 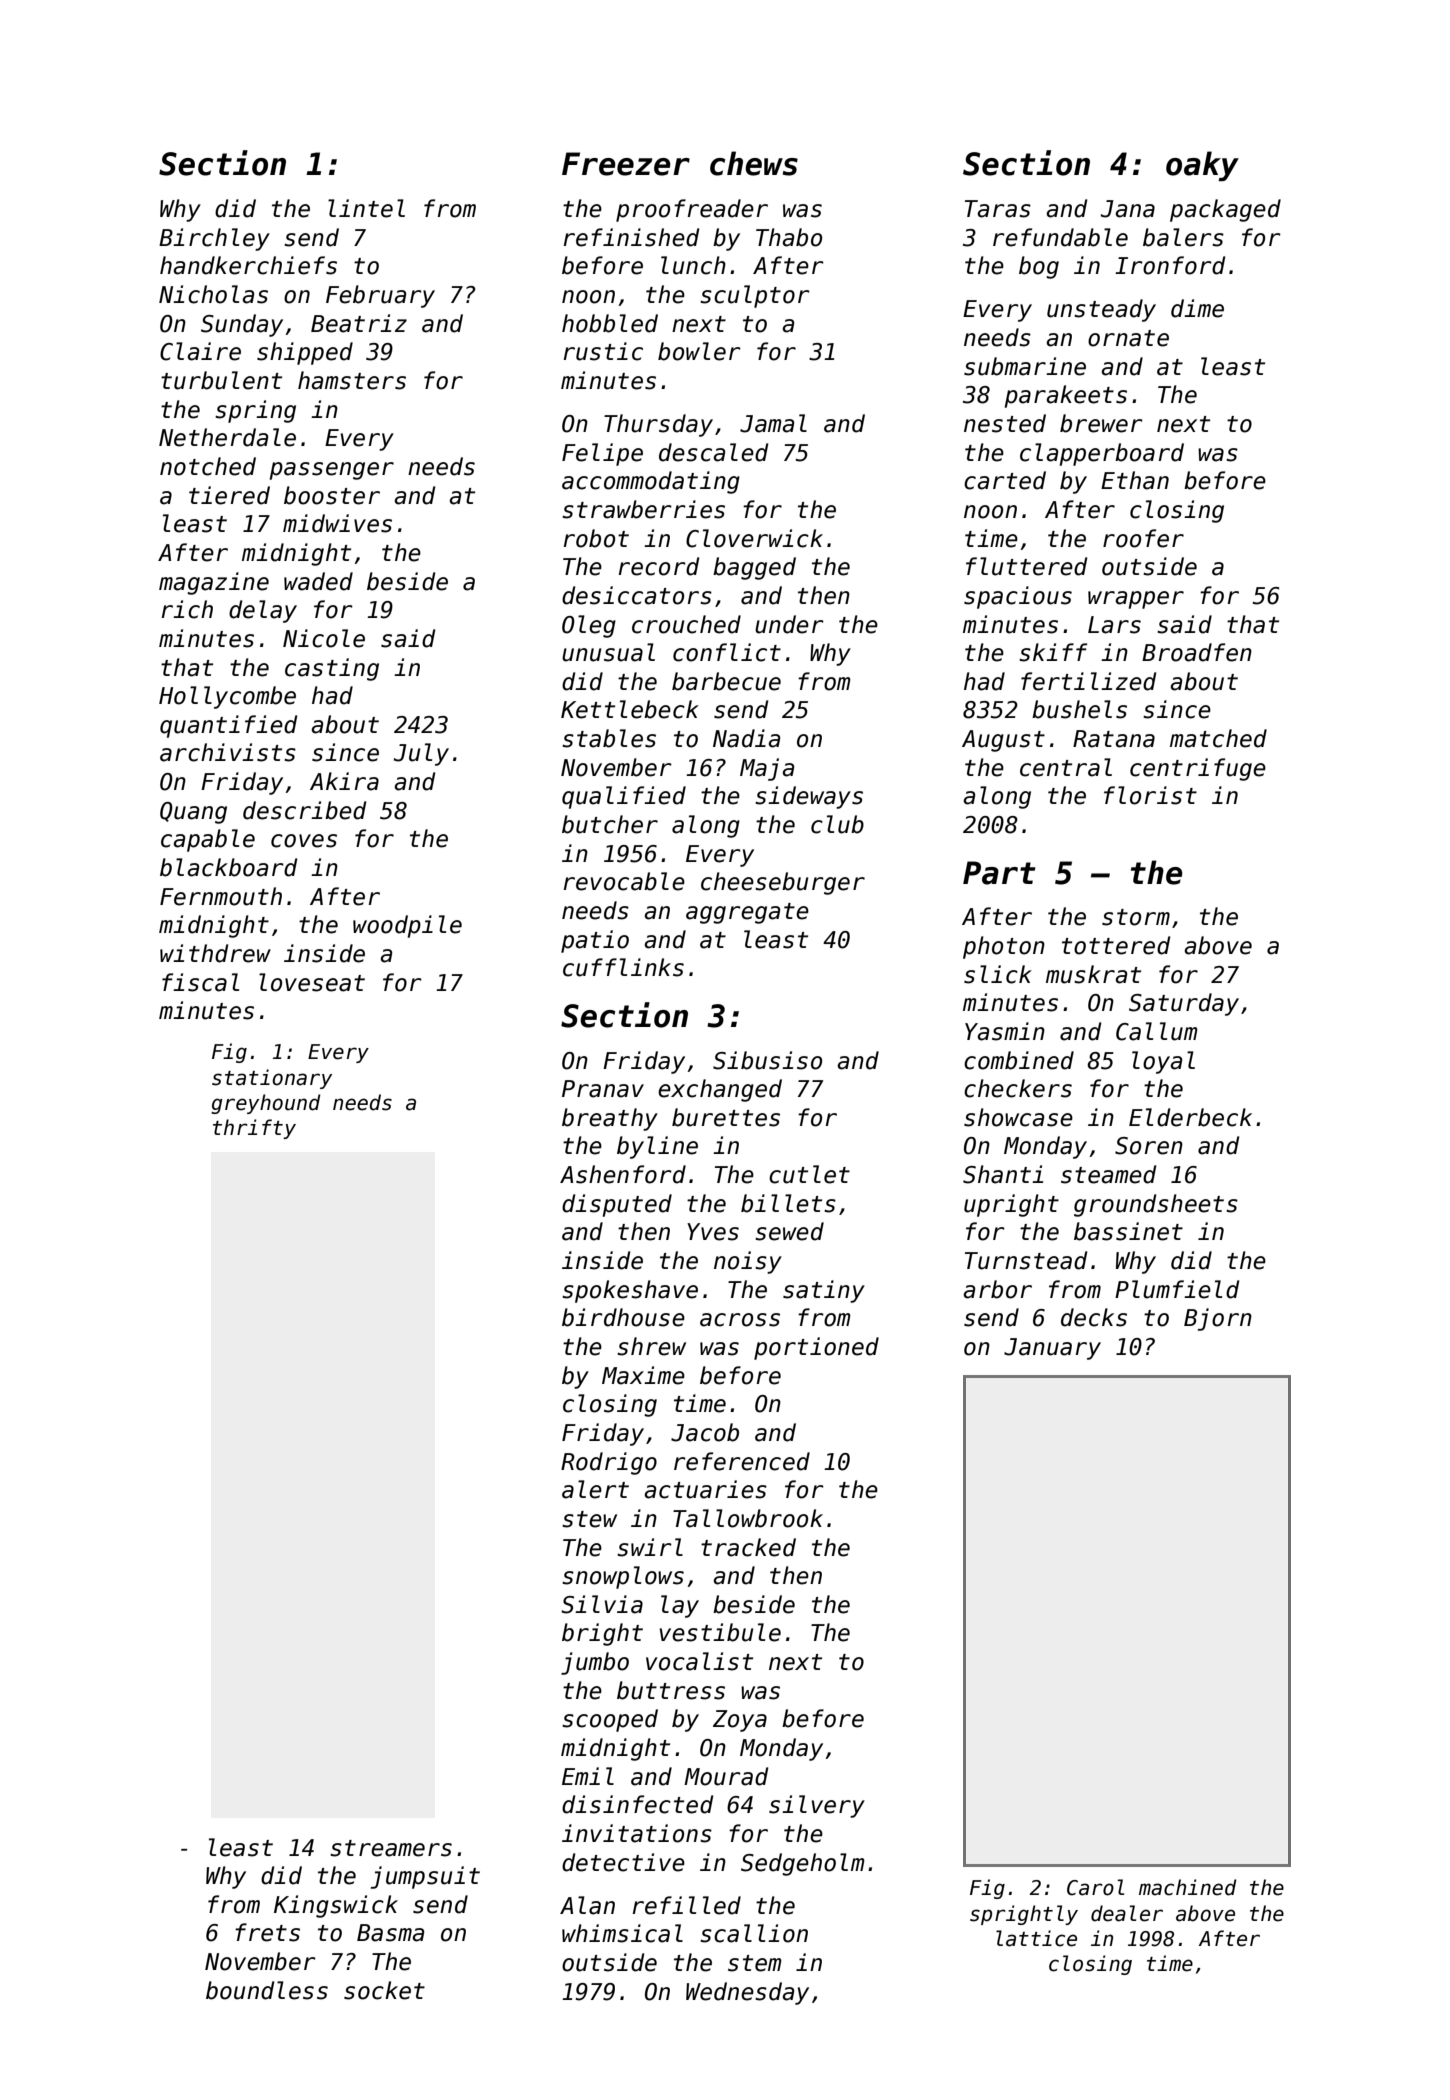 I want to click on Sibusiso, so click(x=767, y=1060).
